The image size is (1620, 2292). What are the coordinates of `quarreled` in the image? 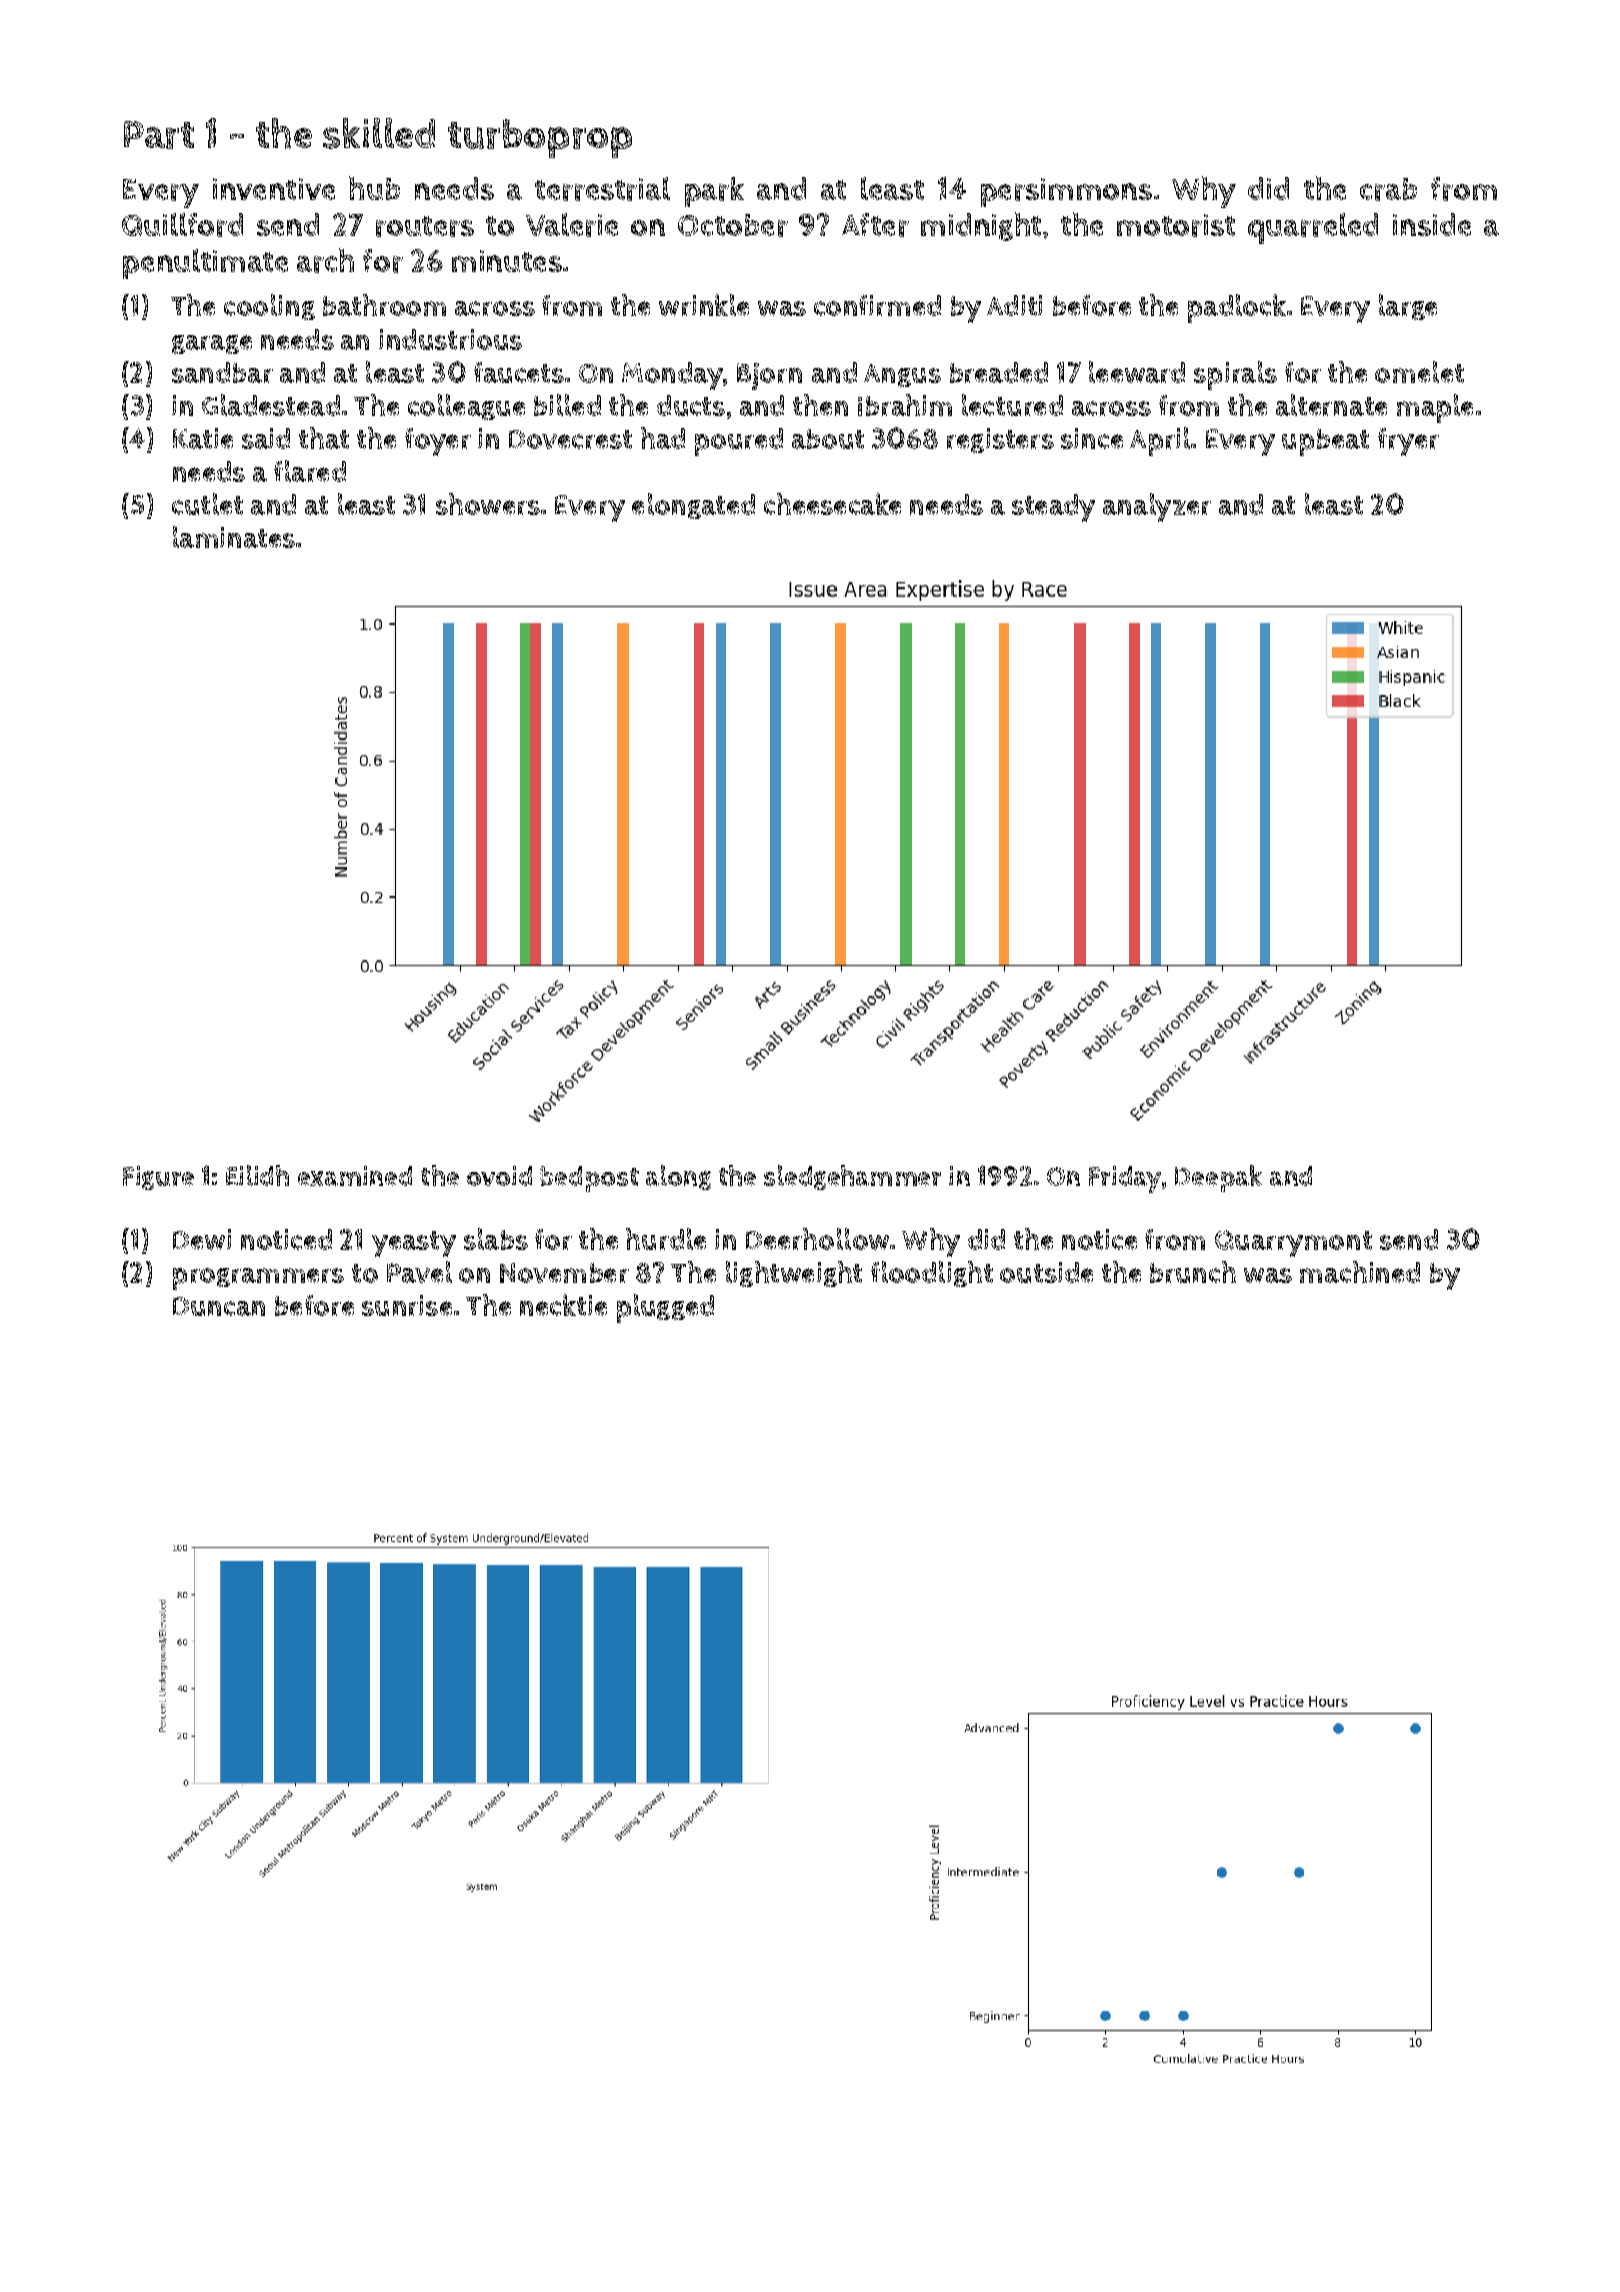 It's located at (1313, 228).
